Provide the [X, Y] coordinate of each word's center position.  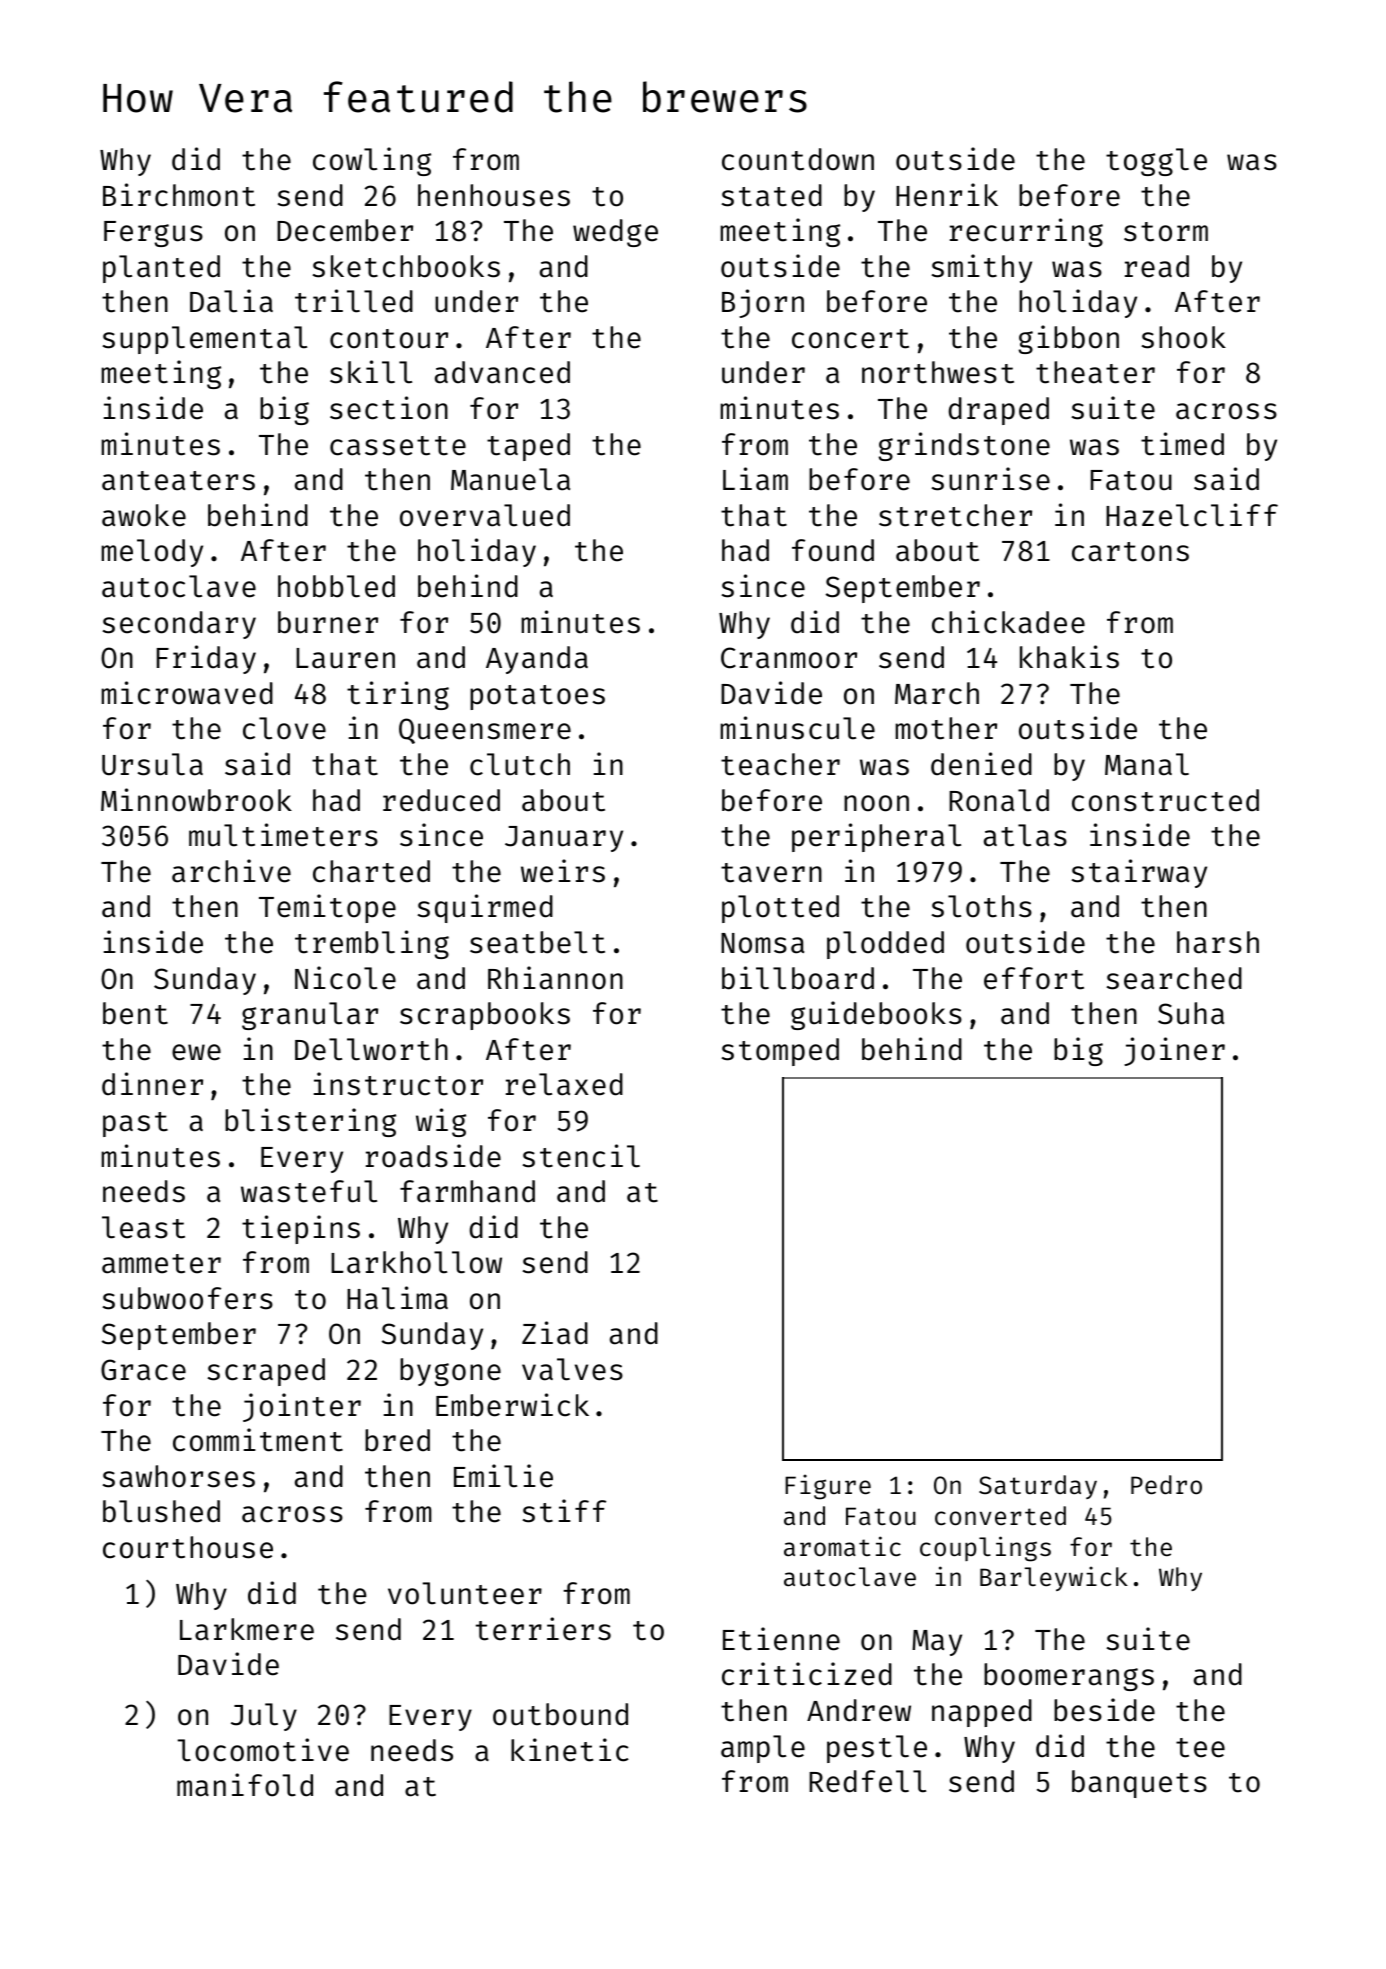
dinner [152, 1084]
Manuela [510, 479]
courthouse [188, 1547]
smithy [982, 268]
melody [152, 553]
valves [572, 1369]
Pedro [1166, 1485]
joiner [1174, 1051]
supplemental [205, 340]
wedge [615, 233]
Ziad [555, 1333]
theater [1095, 372]
